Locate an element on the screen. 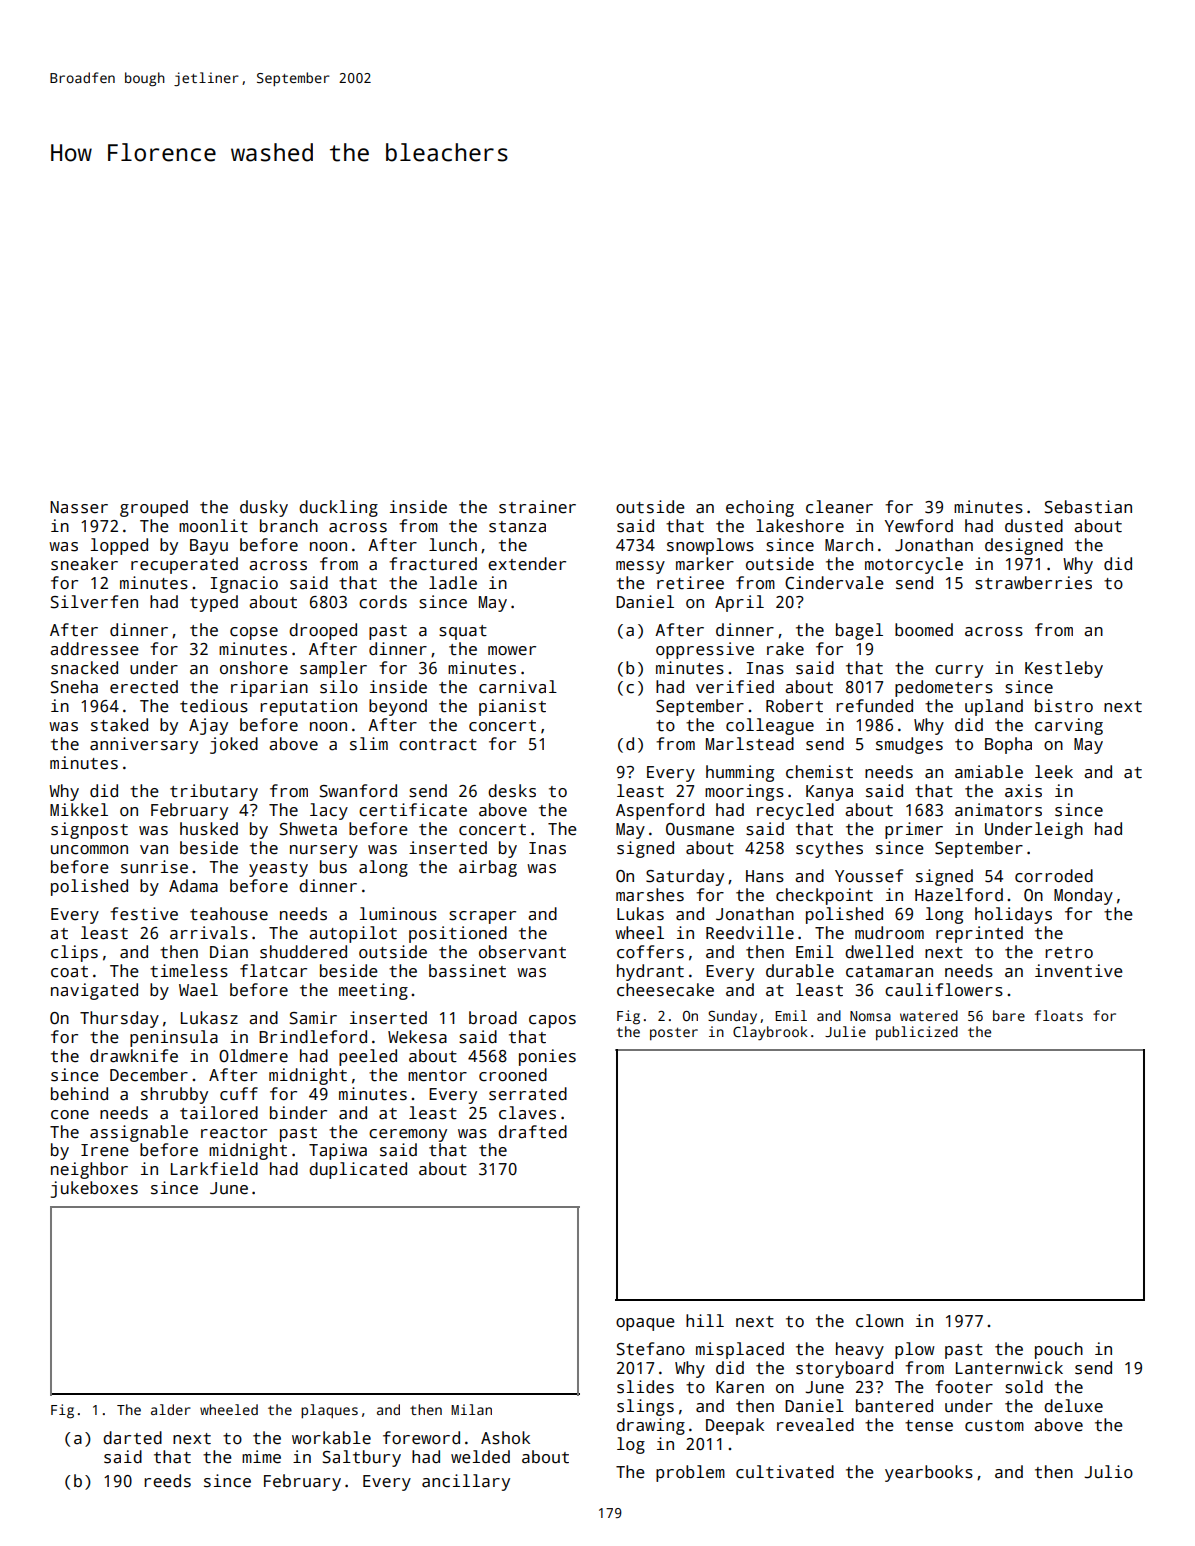  reeds is located at coordinates (167, 1481).
